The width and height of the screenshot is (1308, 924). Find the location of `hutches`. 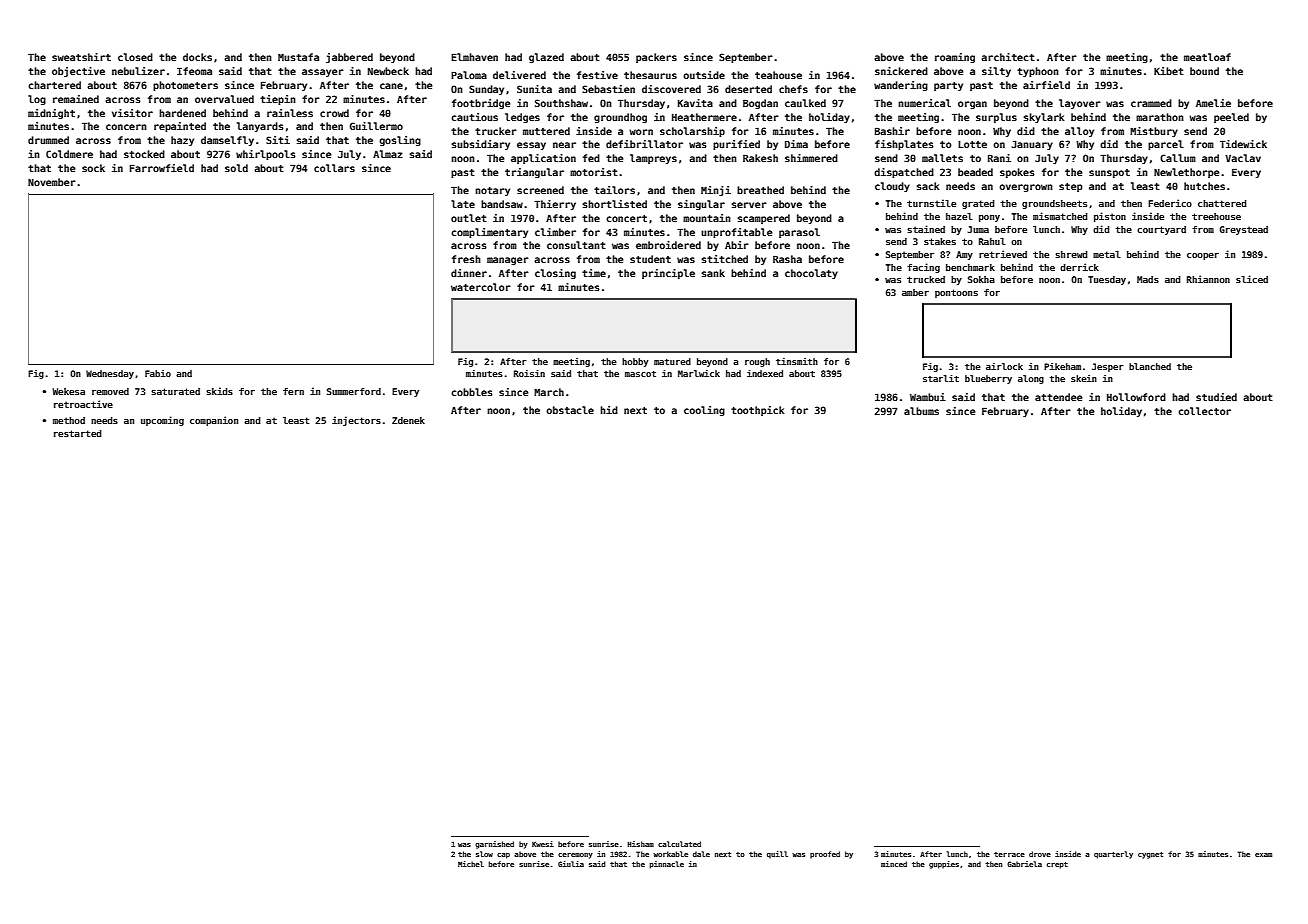

hutches is located at coordinates (1204, 186).
